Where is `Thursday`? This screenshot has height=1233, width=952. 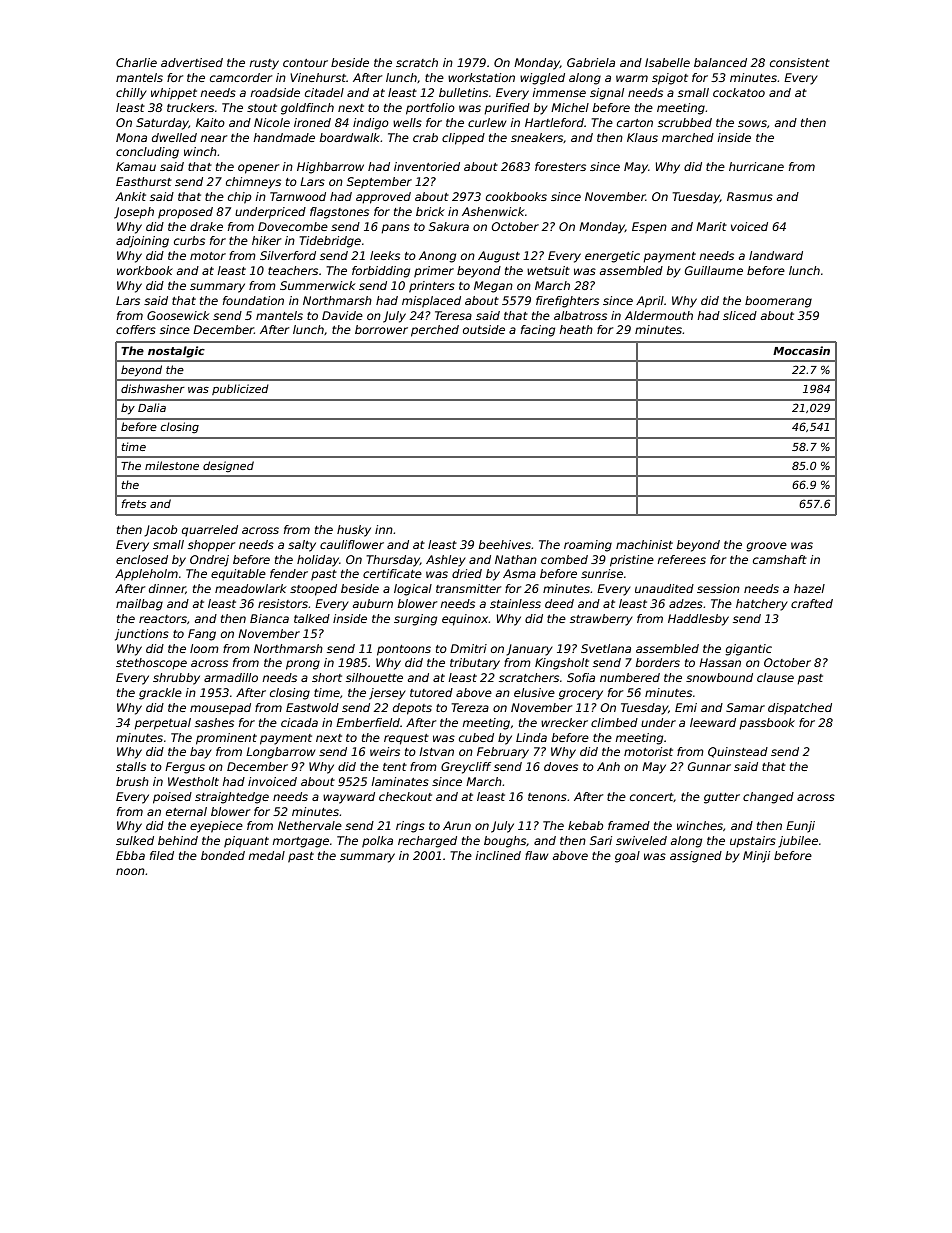
Thursday is located at coordinates (393, 561).
